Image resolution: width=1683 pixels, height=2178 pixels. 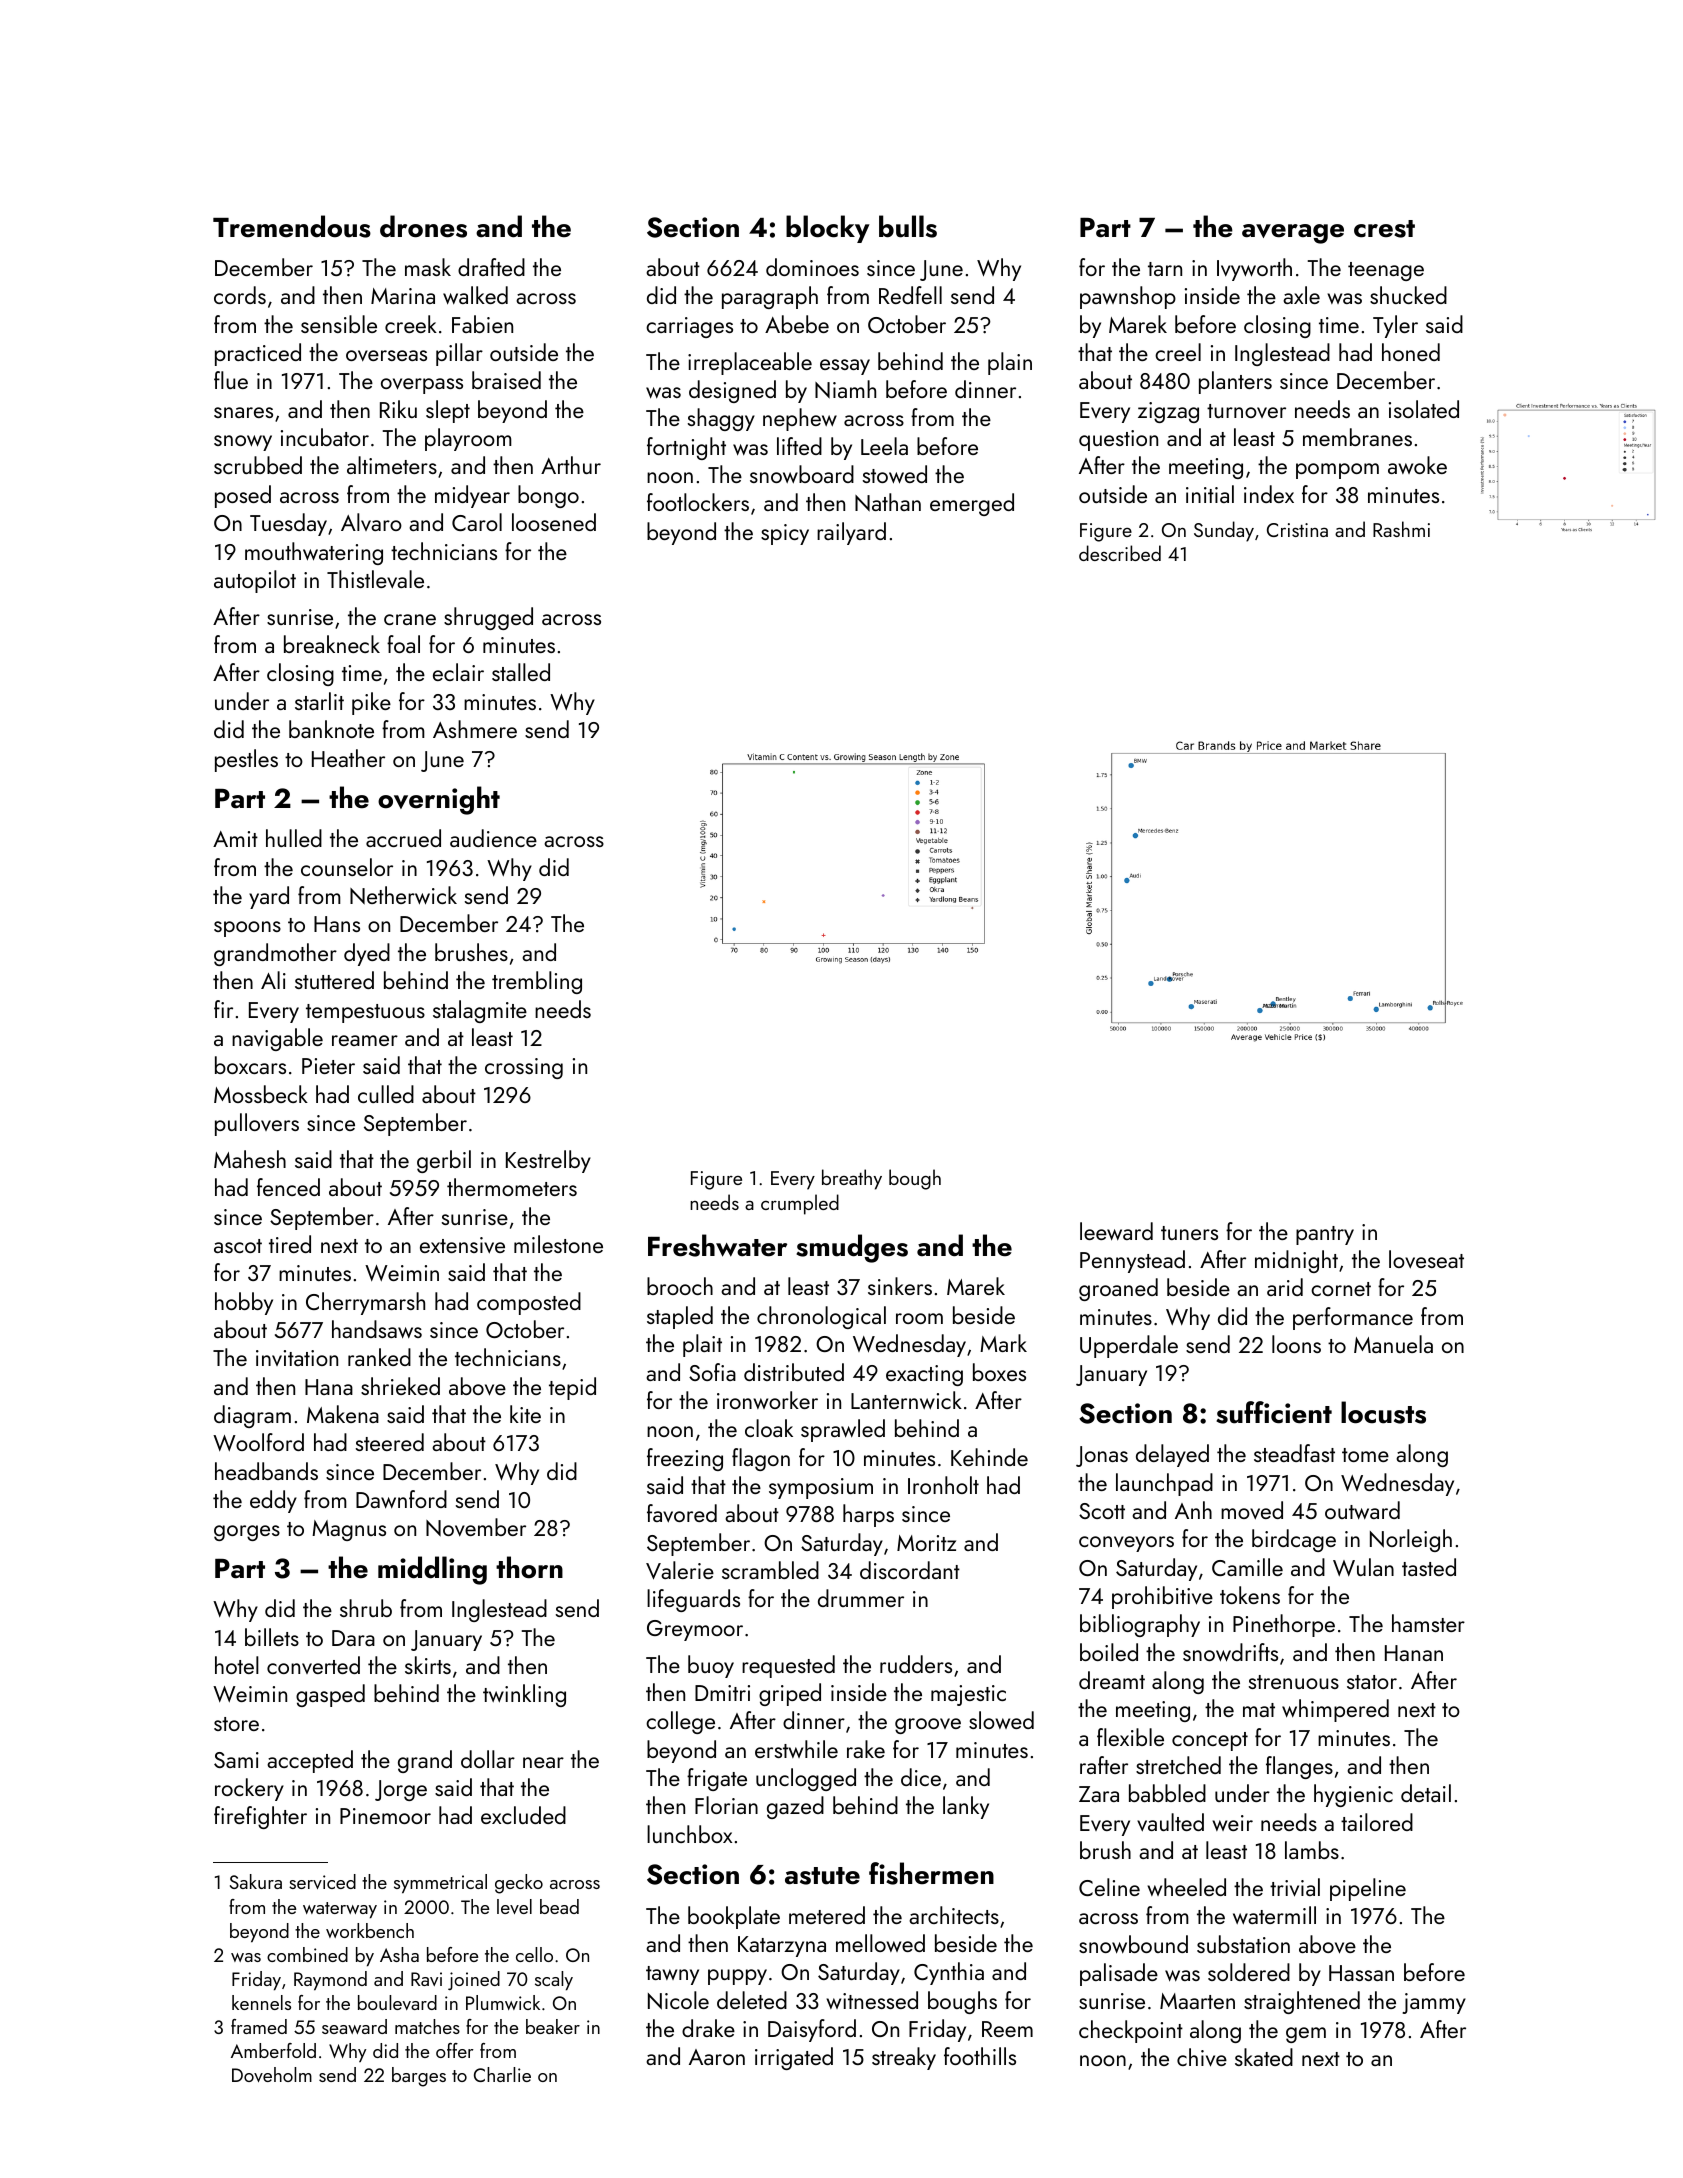 I want to click on chronological, so click(x=821, y=1317).
